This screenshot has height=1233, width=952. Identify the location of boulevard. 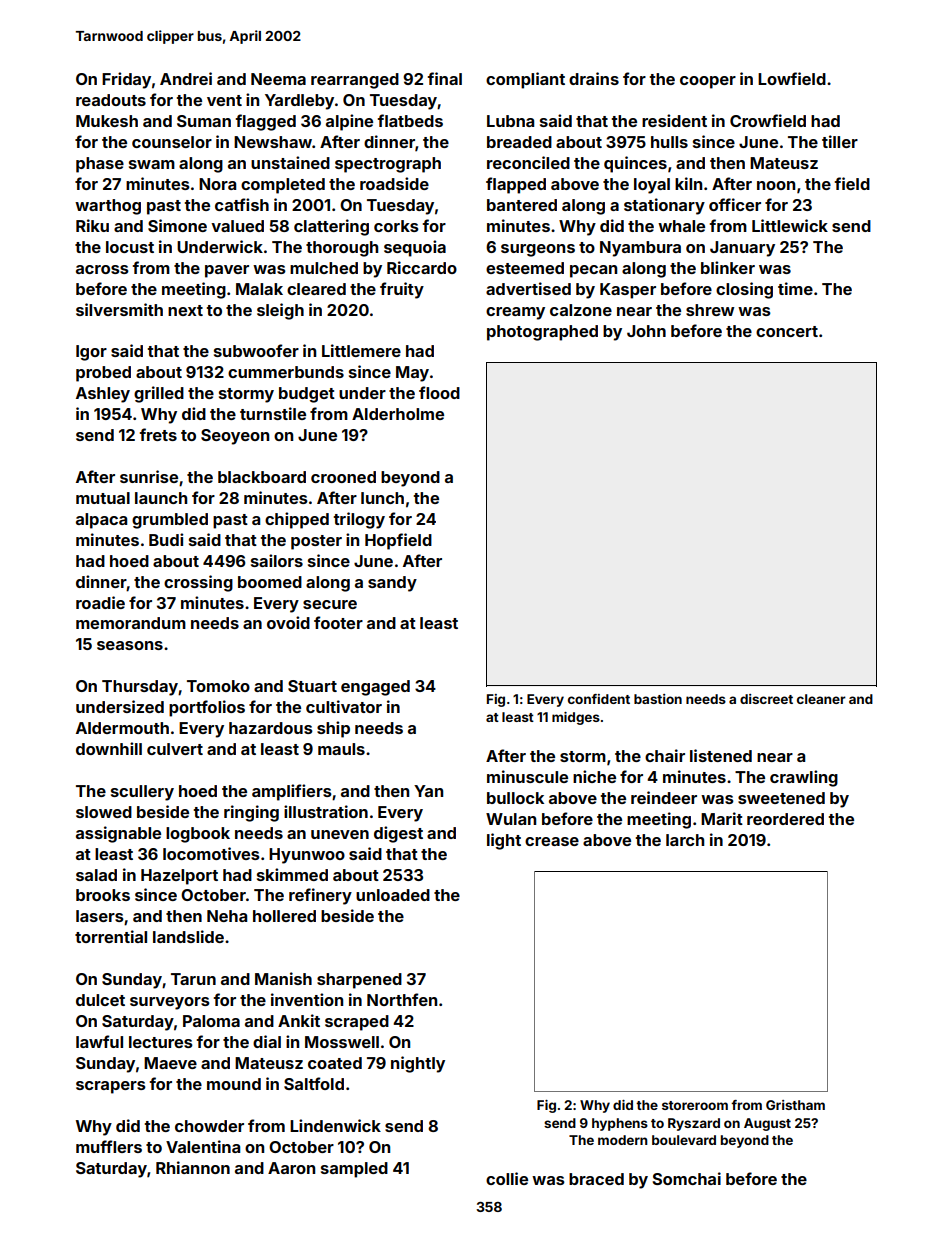
(684, 1140).
